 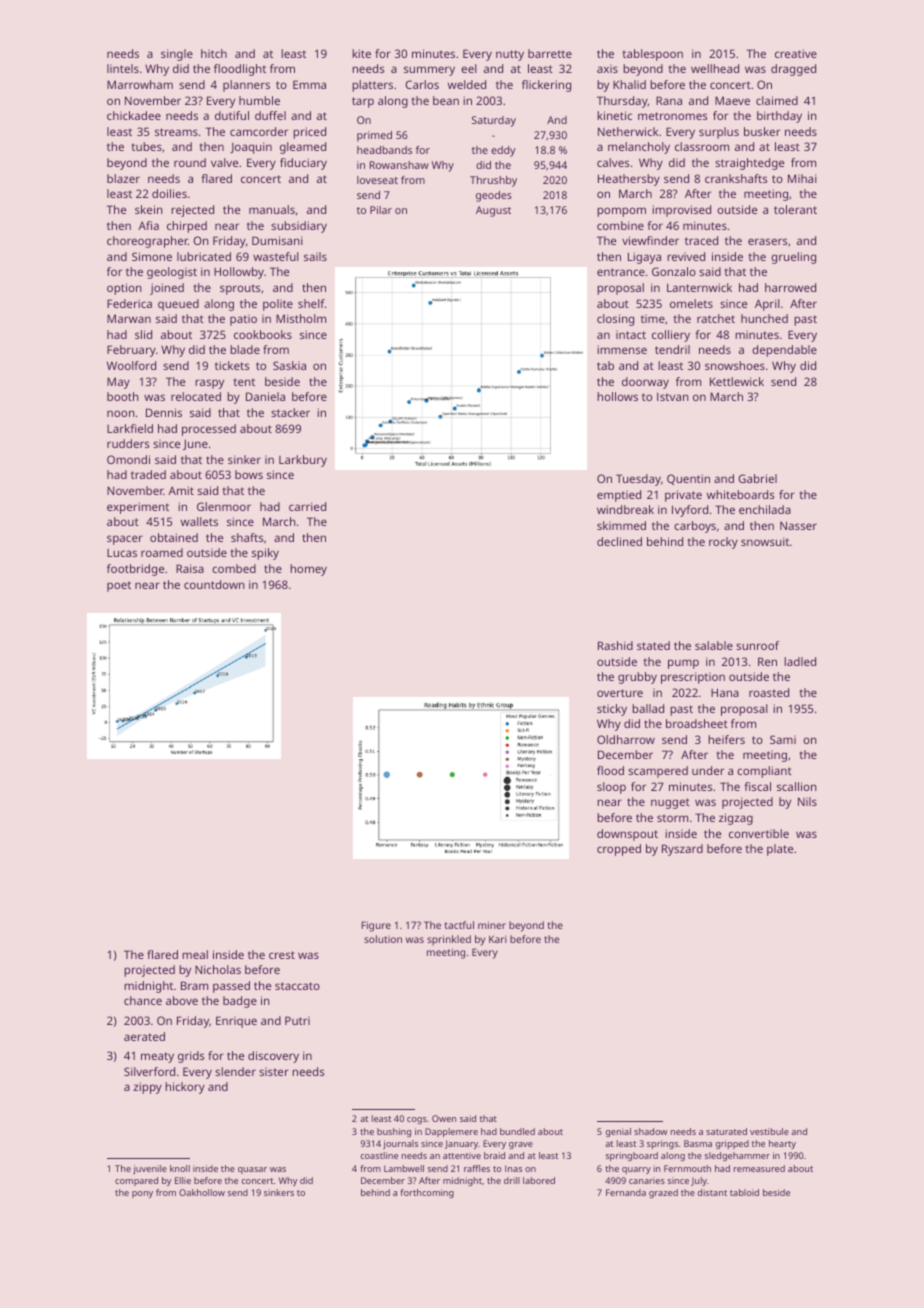 I want to click on hickory, so click(x=185, y=1088).
